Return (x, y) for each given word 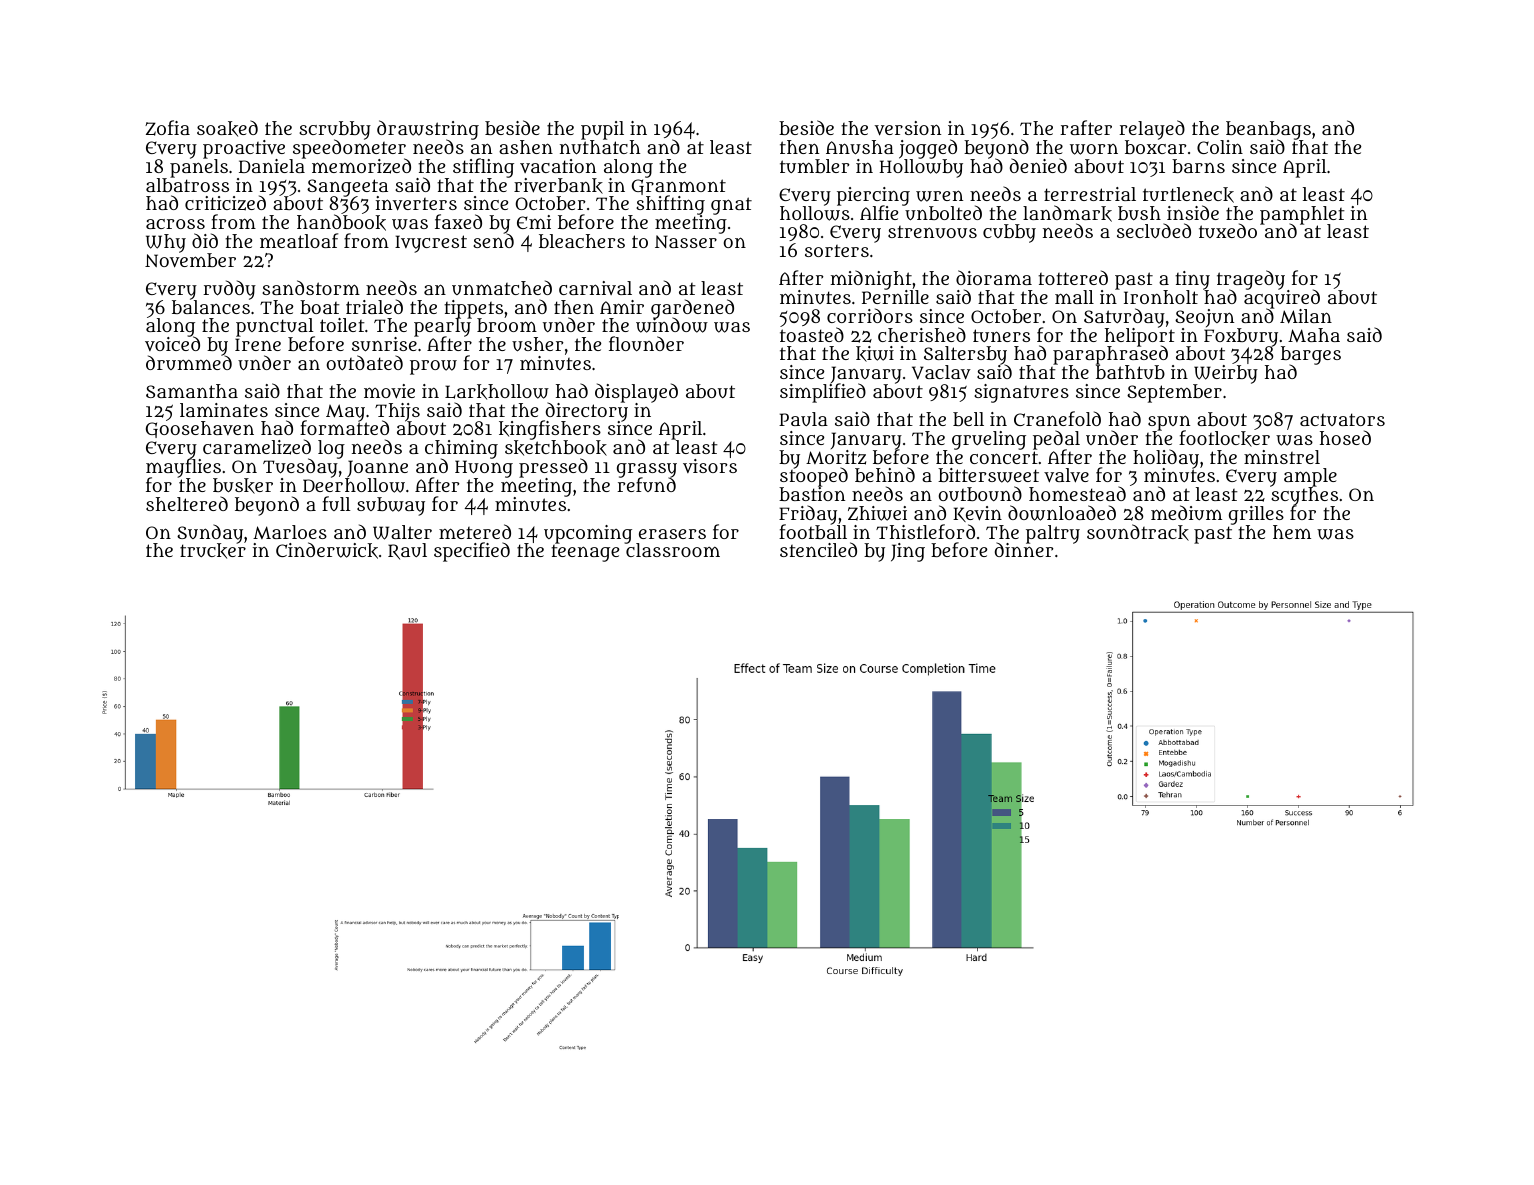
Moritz (836, 457)
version (908, 128)
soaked (227, 128)
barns (1198, 166)
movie (389, 391)
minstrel (1282, 457)
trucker (213, 551)
